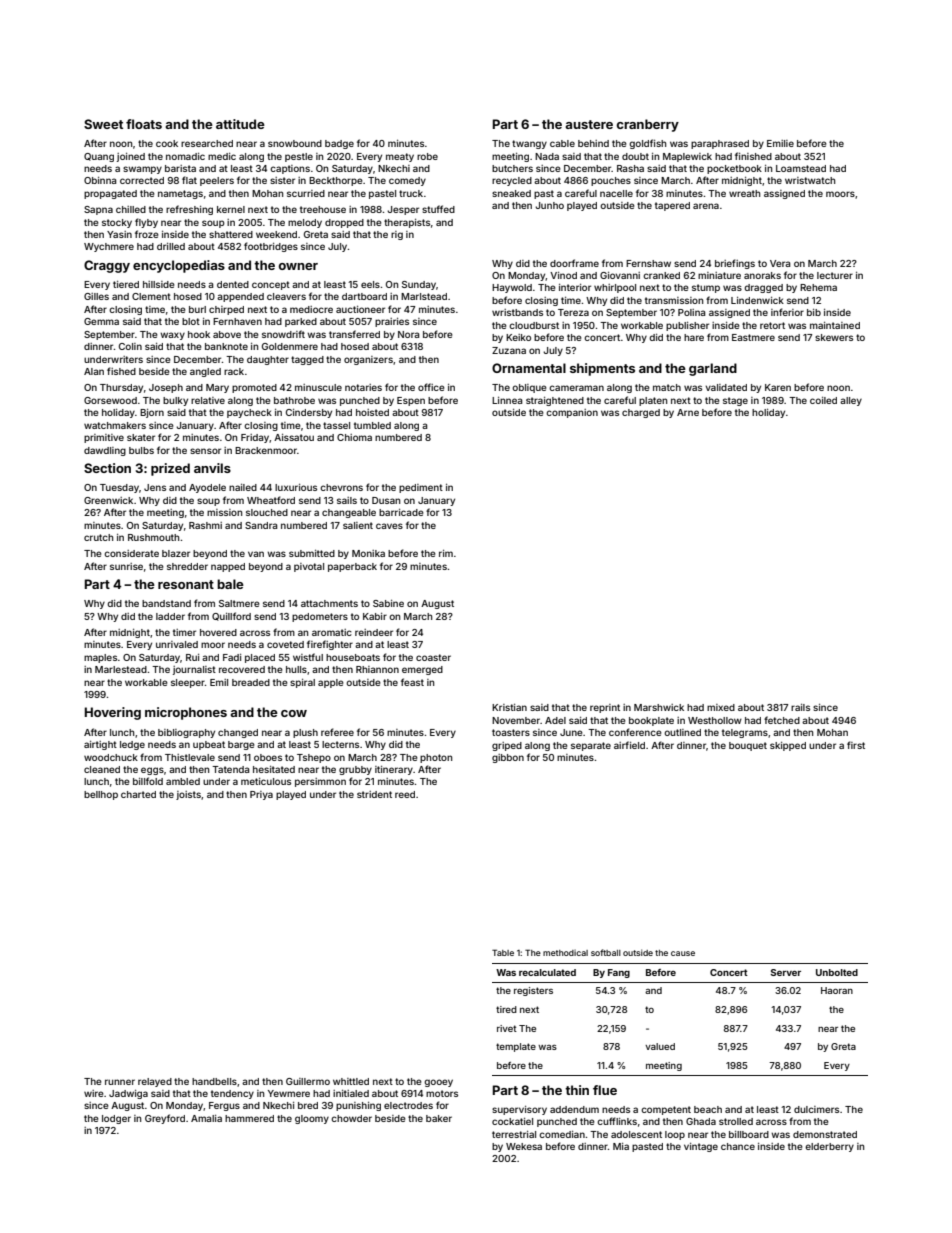 The image size is (952, 1233). I want to click on paraphrased, so click(720, 144).
